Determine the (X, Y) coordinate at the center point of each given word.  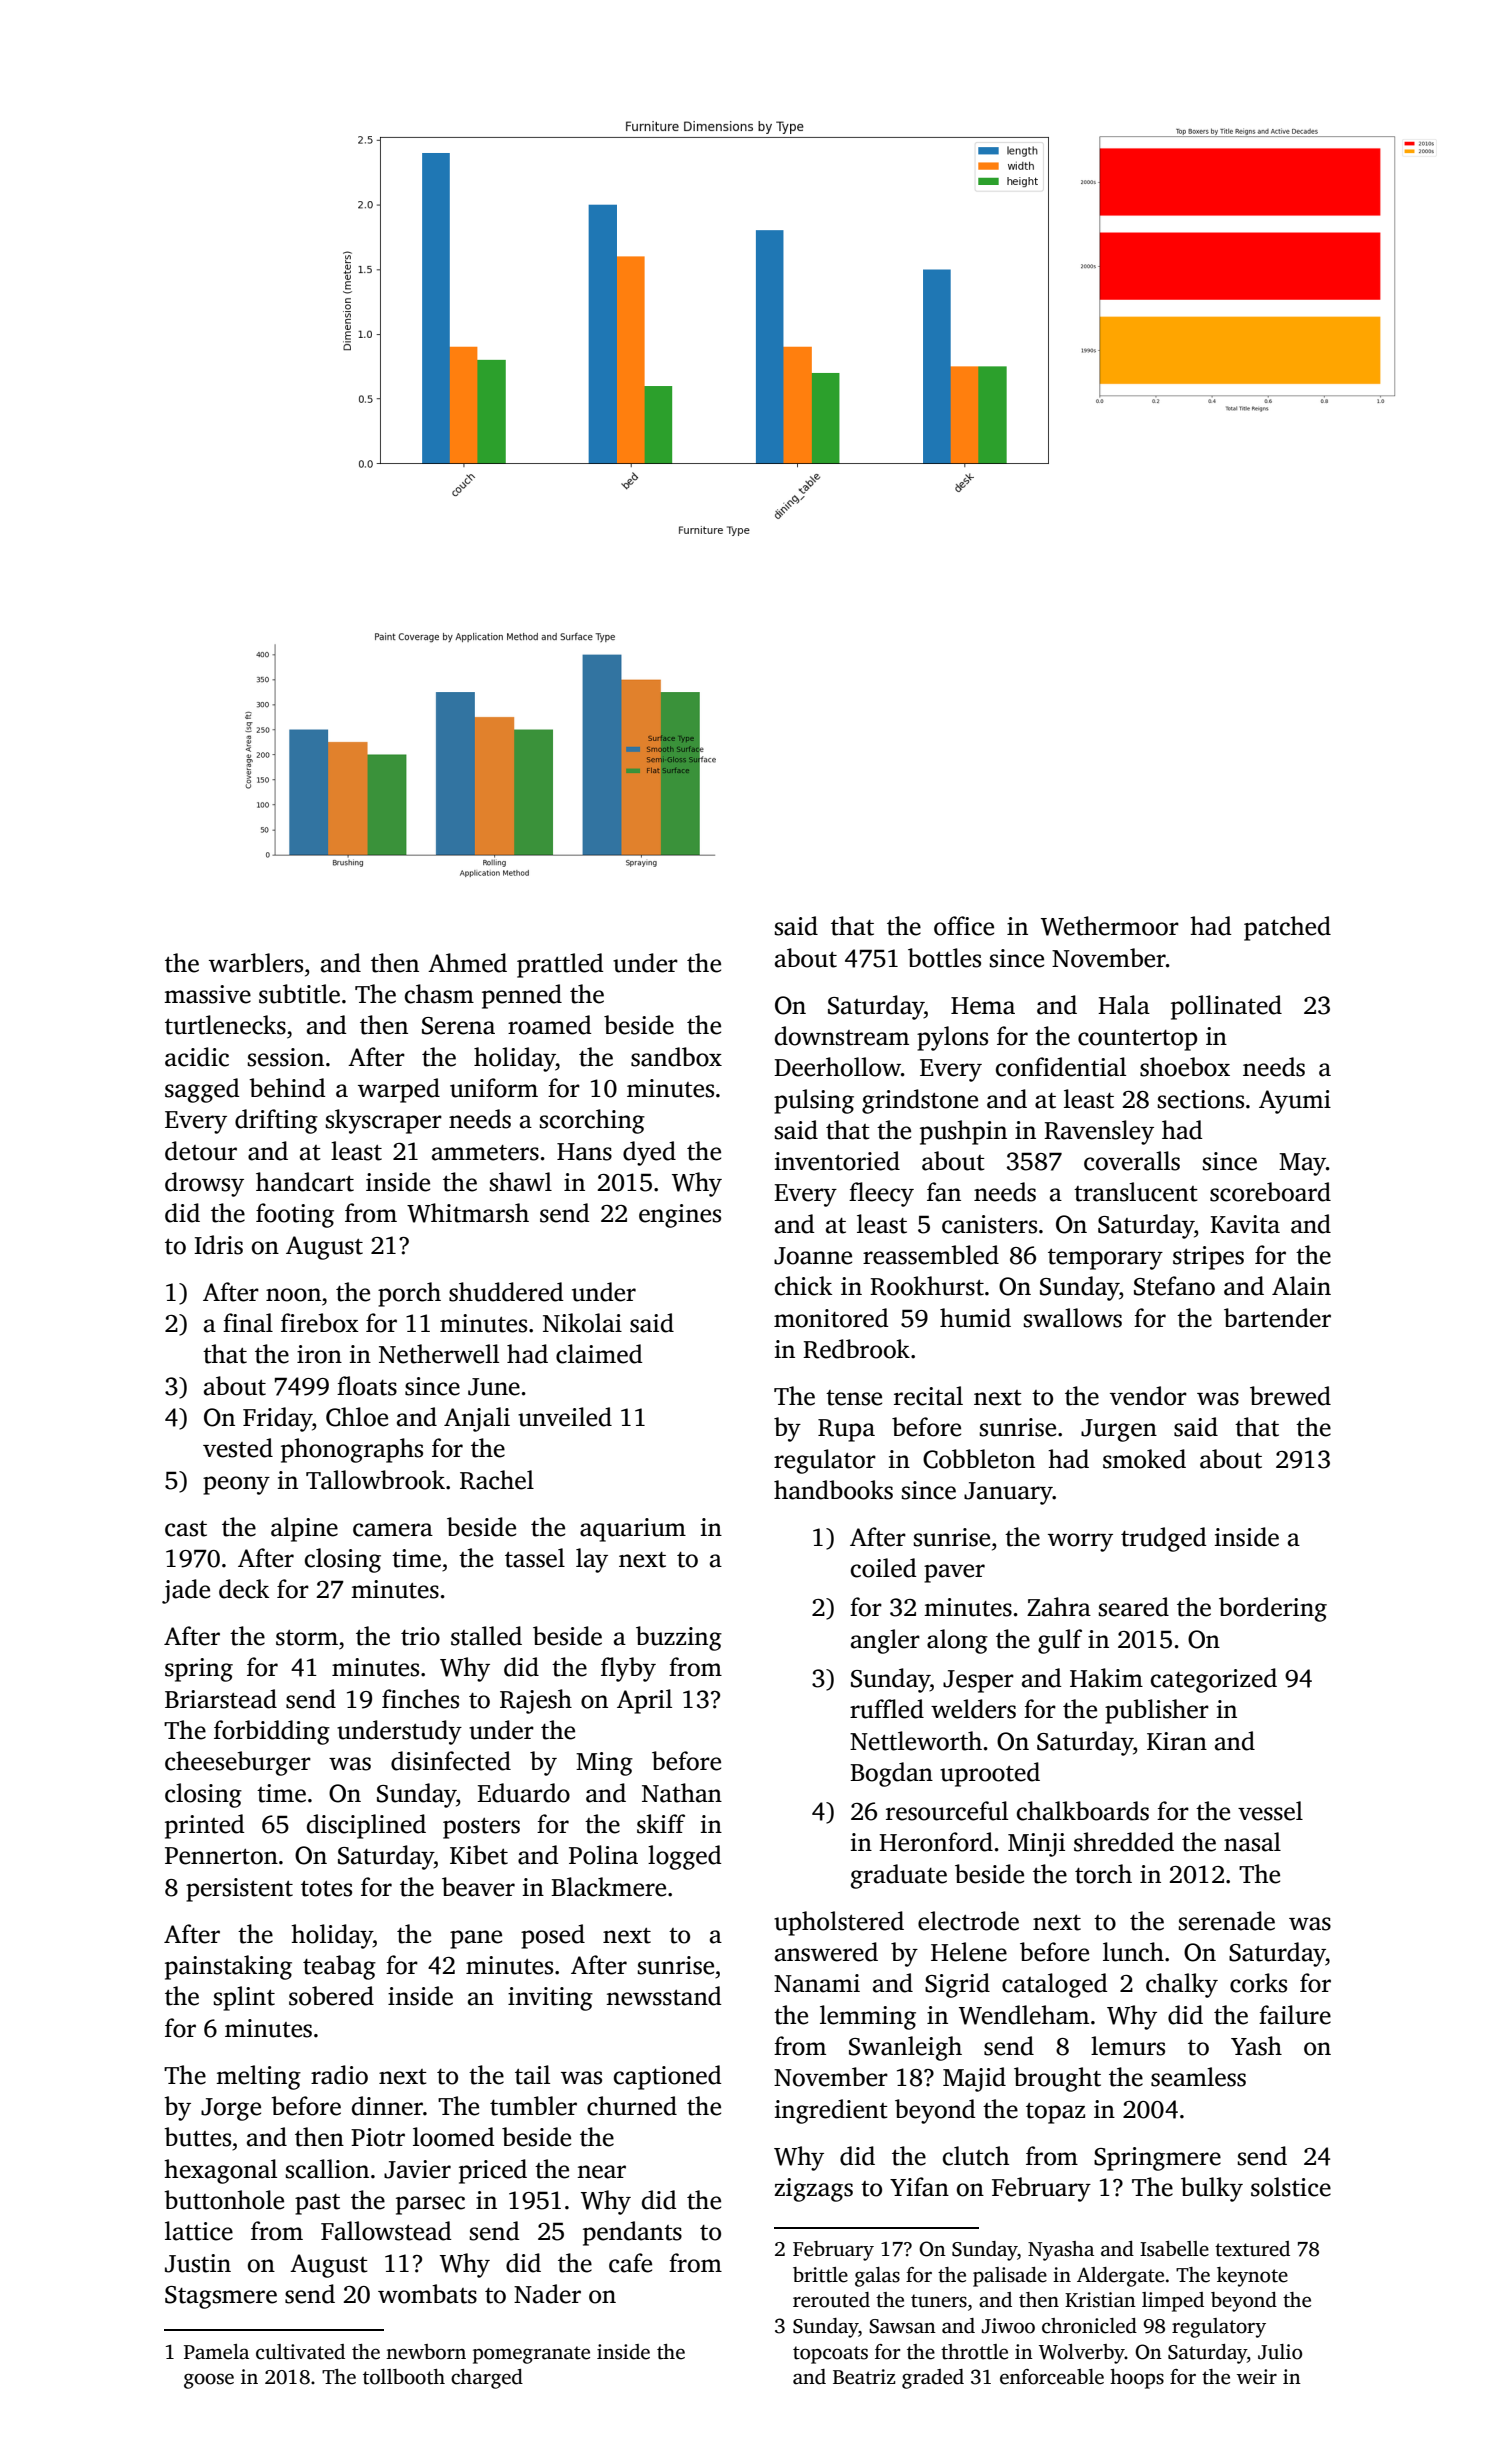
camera (393, 1530)
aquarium (633, 1530)
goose (209, 2381)
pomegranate (531, 2355)
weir (1257, 2377)
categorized (1214, 1680)
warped (399, 1090)
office (964, 926)
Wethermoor (1110, 926)
